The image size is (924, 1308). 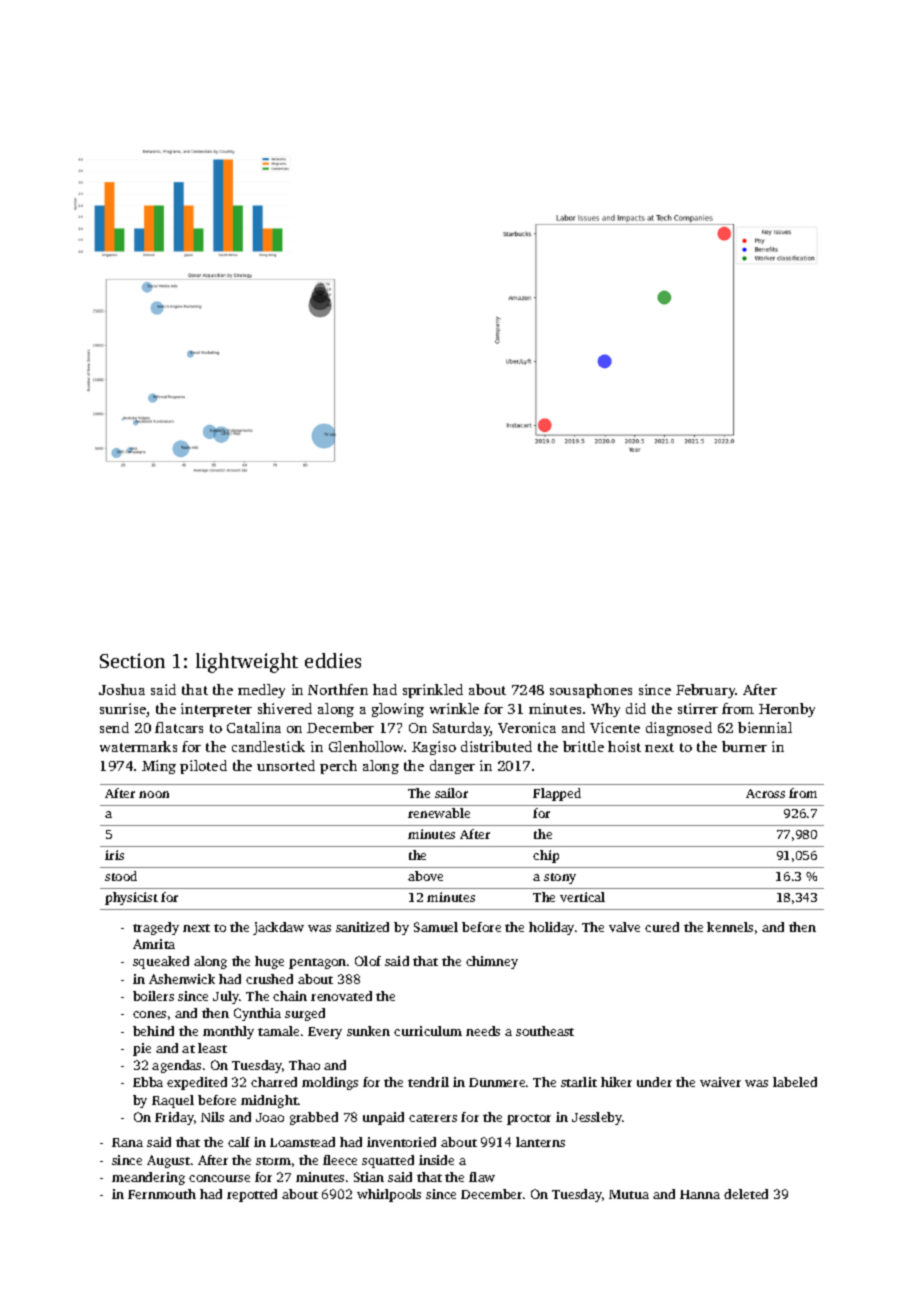 I want to click on eddies, so click(x=333, y=660).
